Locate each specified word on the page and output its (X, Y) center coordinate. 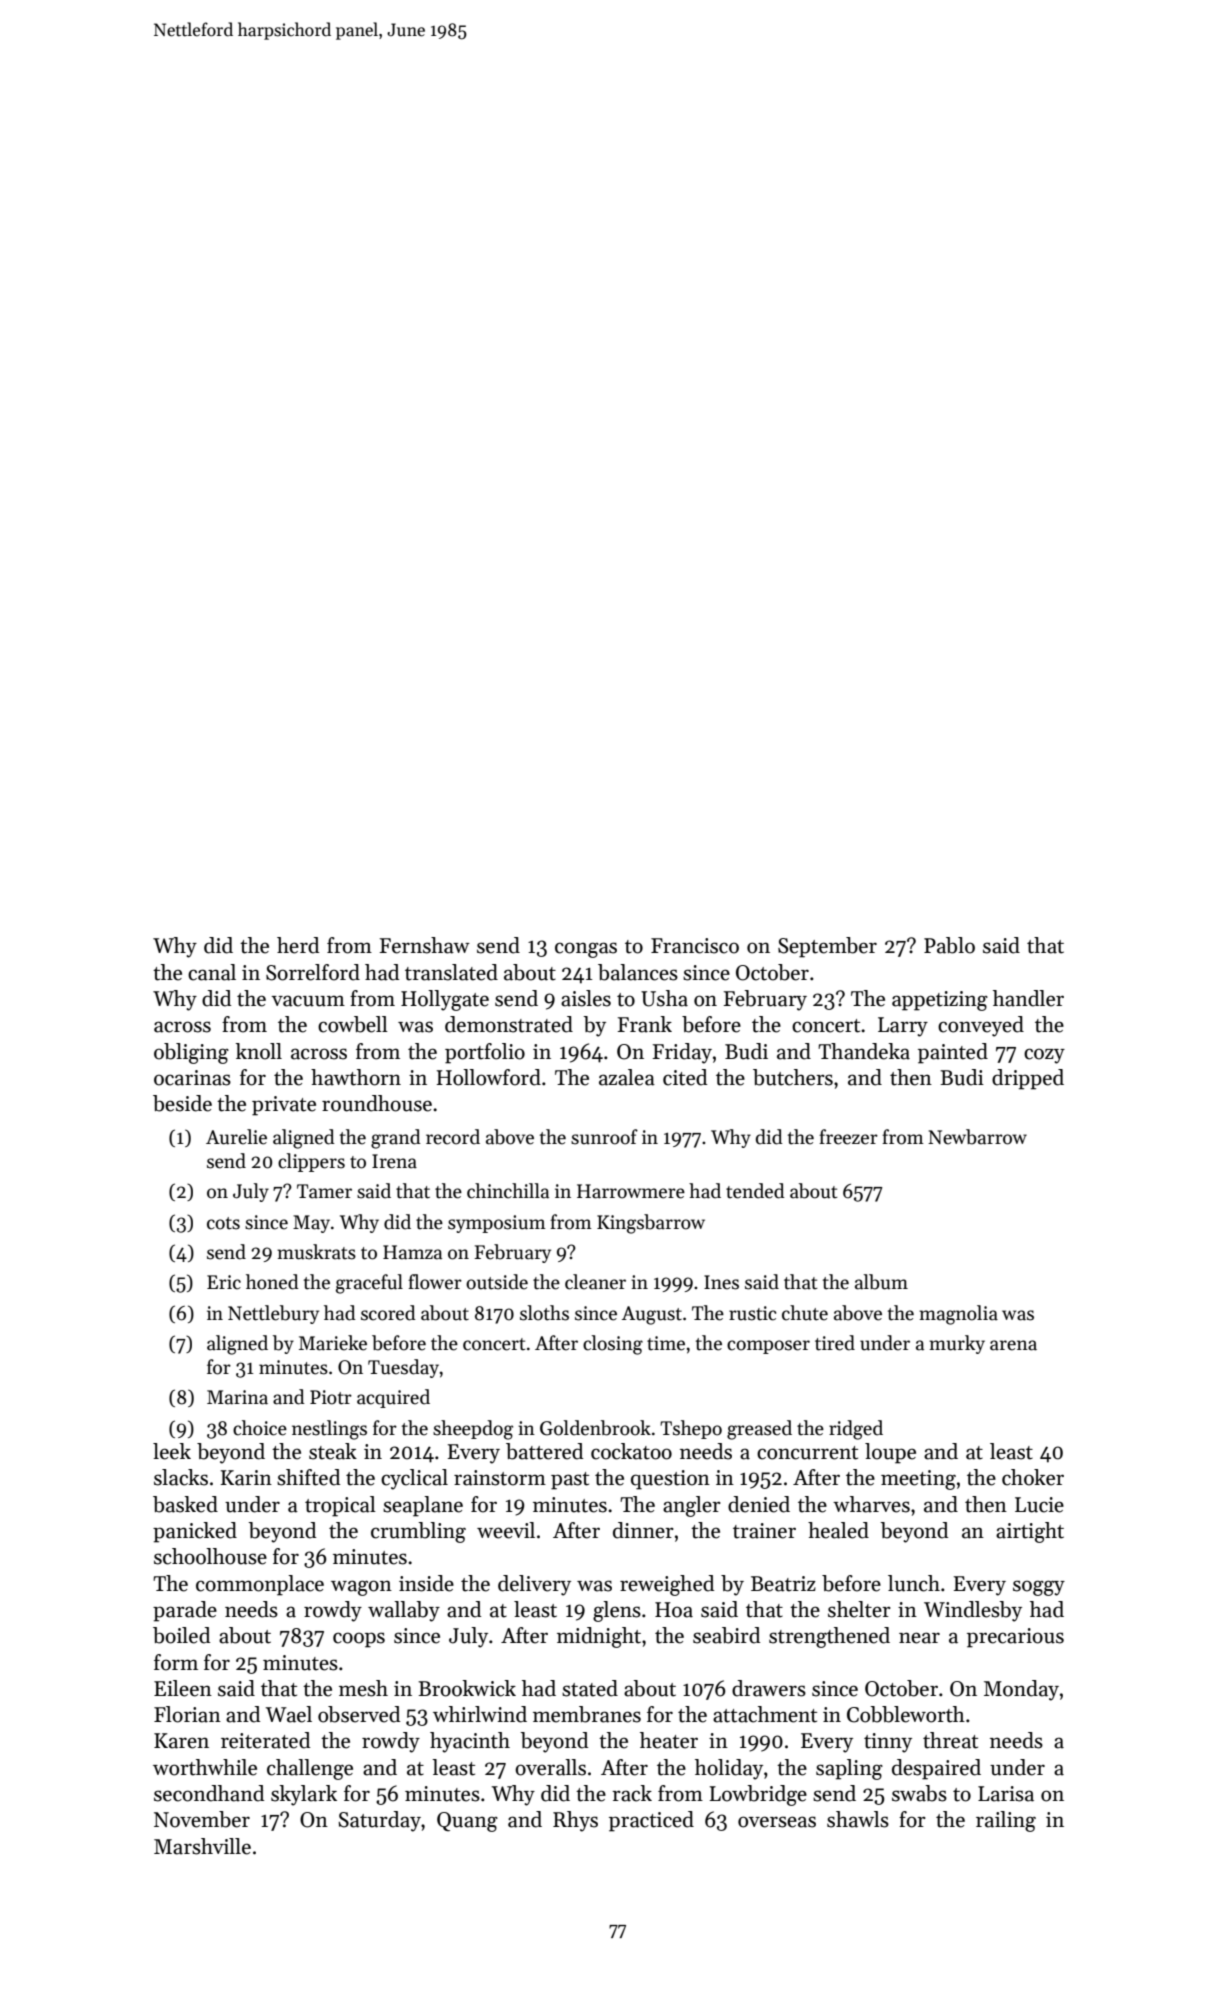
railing (1006, 1821)
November (202, 1819)
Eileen (183, 1688)
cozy (1044, 1056)
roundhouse (377, 1103)
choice (260, 1428)
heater (669, 1740)
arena (1013, 1345)
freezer (848, 1137)
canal (212, 972)
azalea (627, 1077)
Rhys (575, 1821)
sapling (849, 1769)
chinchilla (508, 1191)
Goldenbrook (595, 1428)
